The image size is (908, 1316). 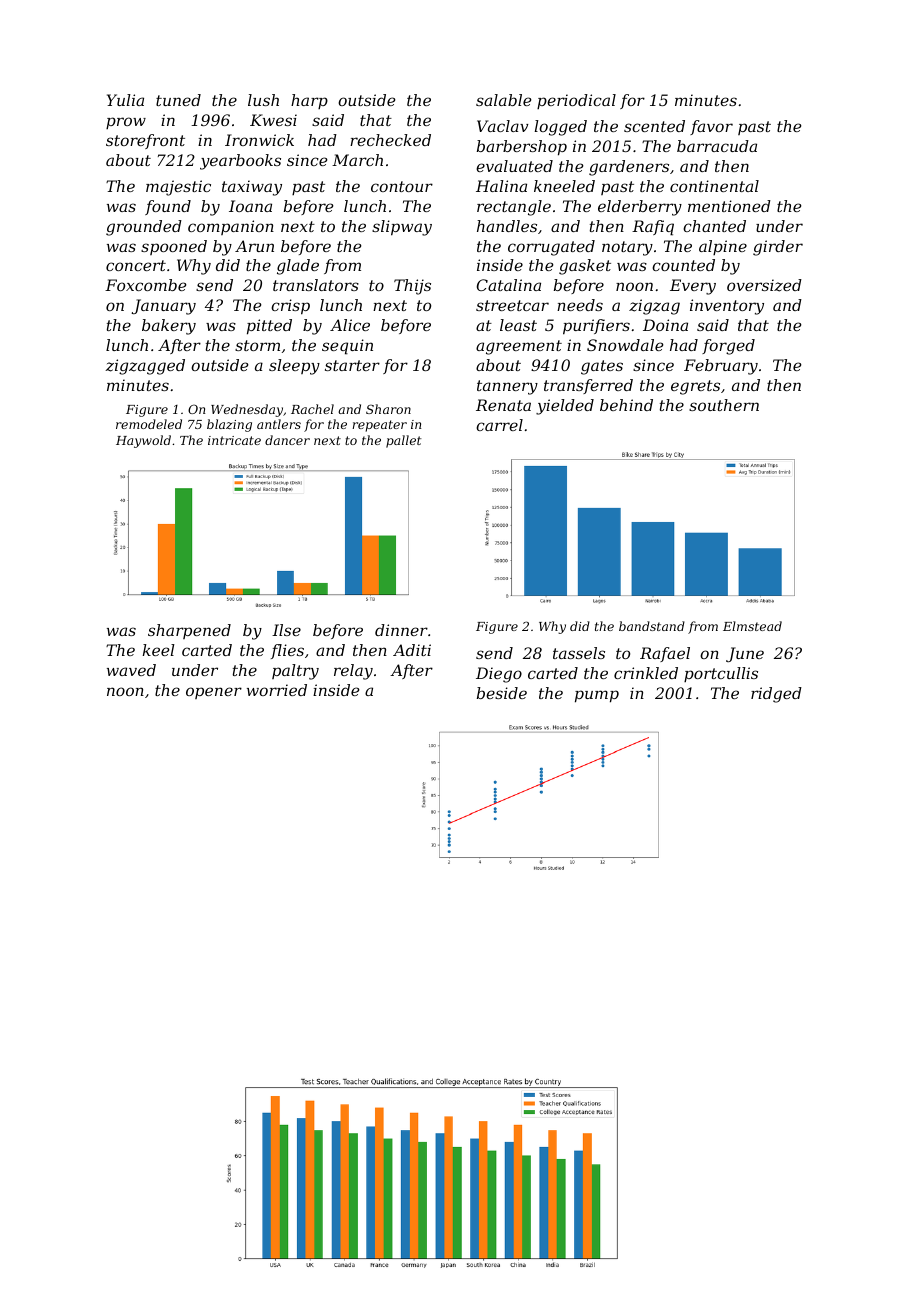 I want to click on favor, so click(x=711, y=127).
